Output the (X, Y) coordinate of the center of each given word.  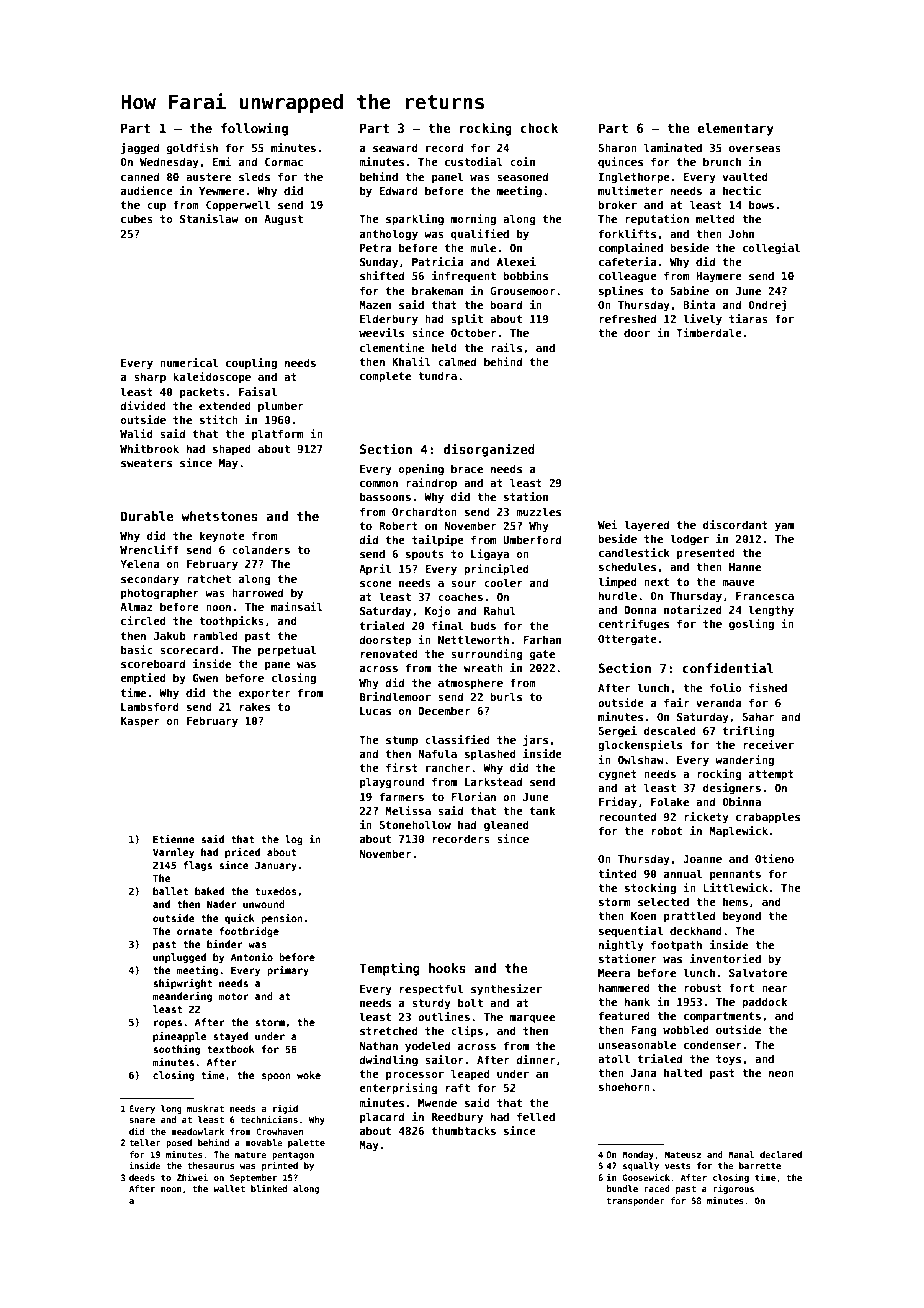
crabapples (768, 817)
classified (457, 739)
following (254, 129)
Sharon (617, 147)
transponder (636, 1201)
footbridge (249, 932)
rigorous (733, 1189)
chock (539, 128)
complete (385, 376)
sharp (150, 377)
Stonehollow (415, 824)
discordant (735, 524)
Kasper (140, 722)
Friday (618, 802)
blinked (269, 1188)
